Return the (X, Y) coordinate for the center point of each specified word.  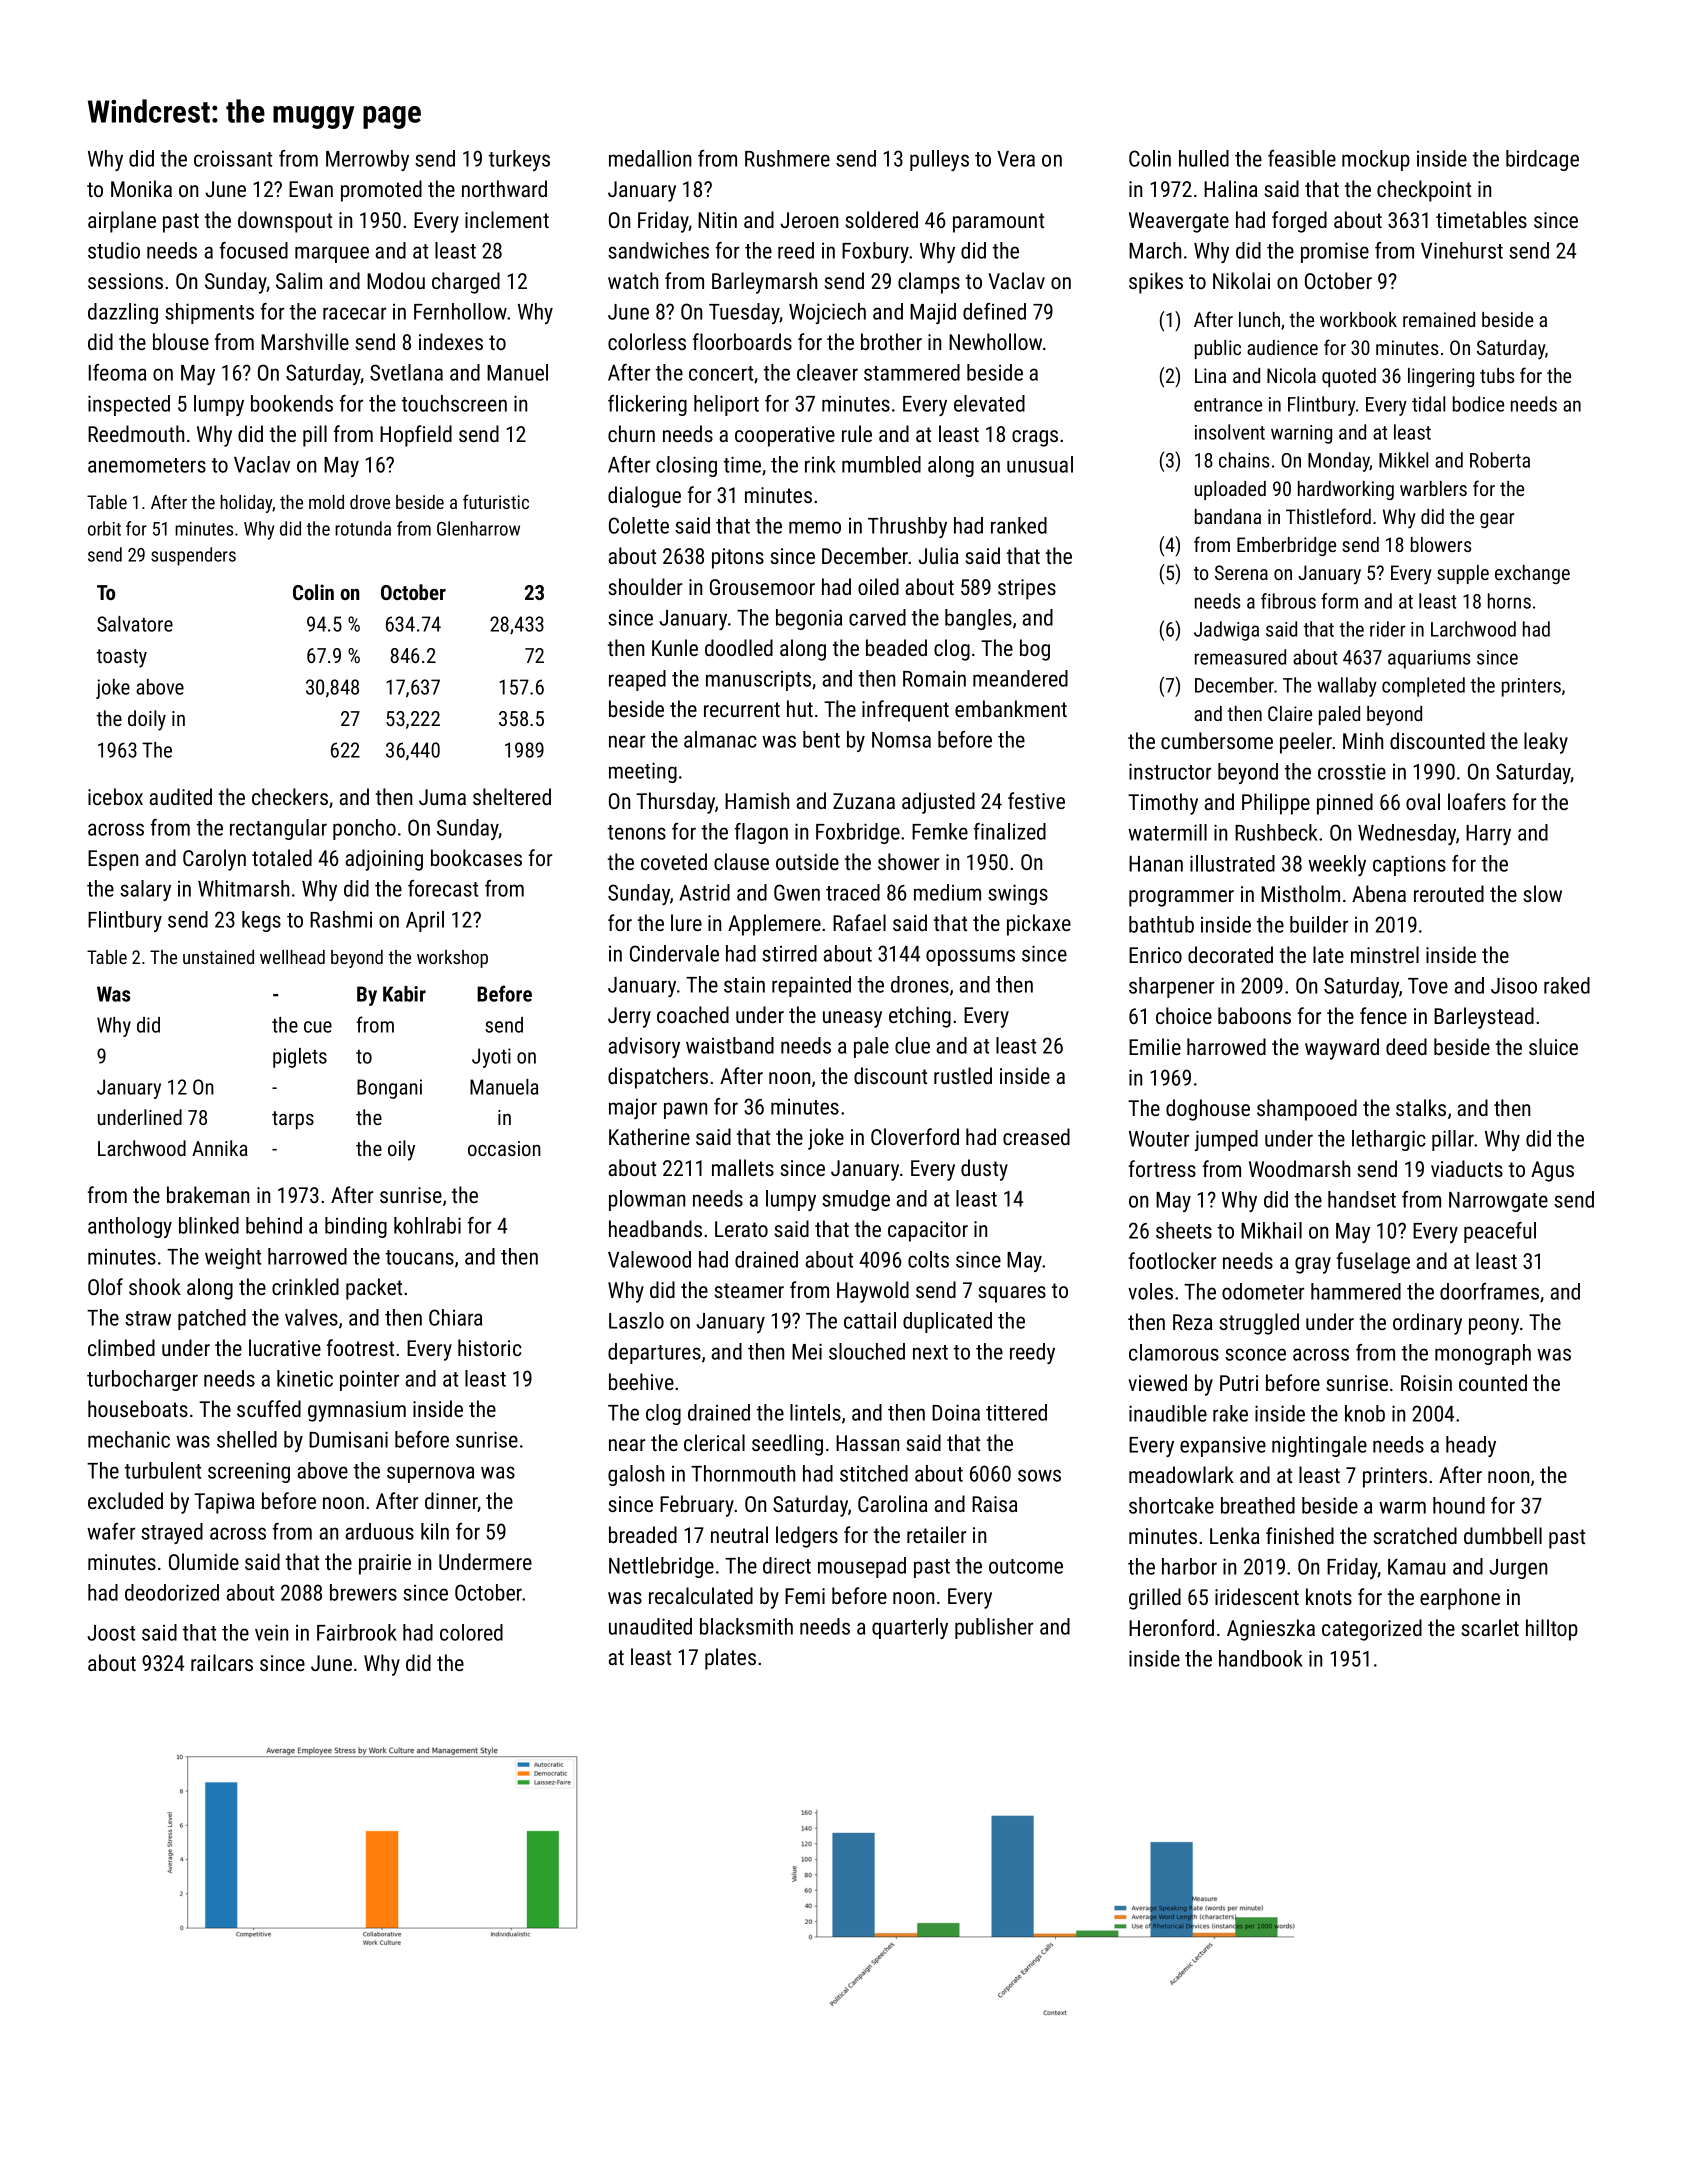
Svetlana (406, 372)
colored (471, 1632)
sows (1039, 1475)
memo (815, 527)
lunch (1259, 319)
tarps (293, 1120)
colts (928, 1259)
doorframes (1489, 1291)
